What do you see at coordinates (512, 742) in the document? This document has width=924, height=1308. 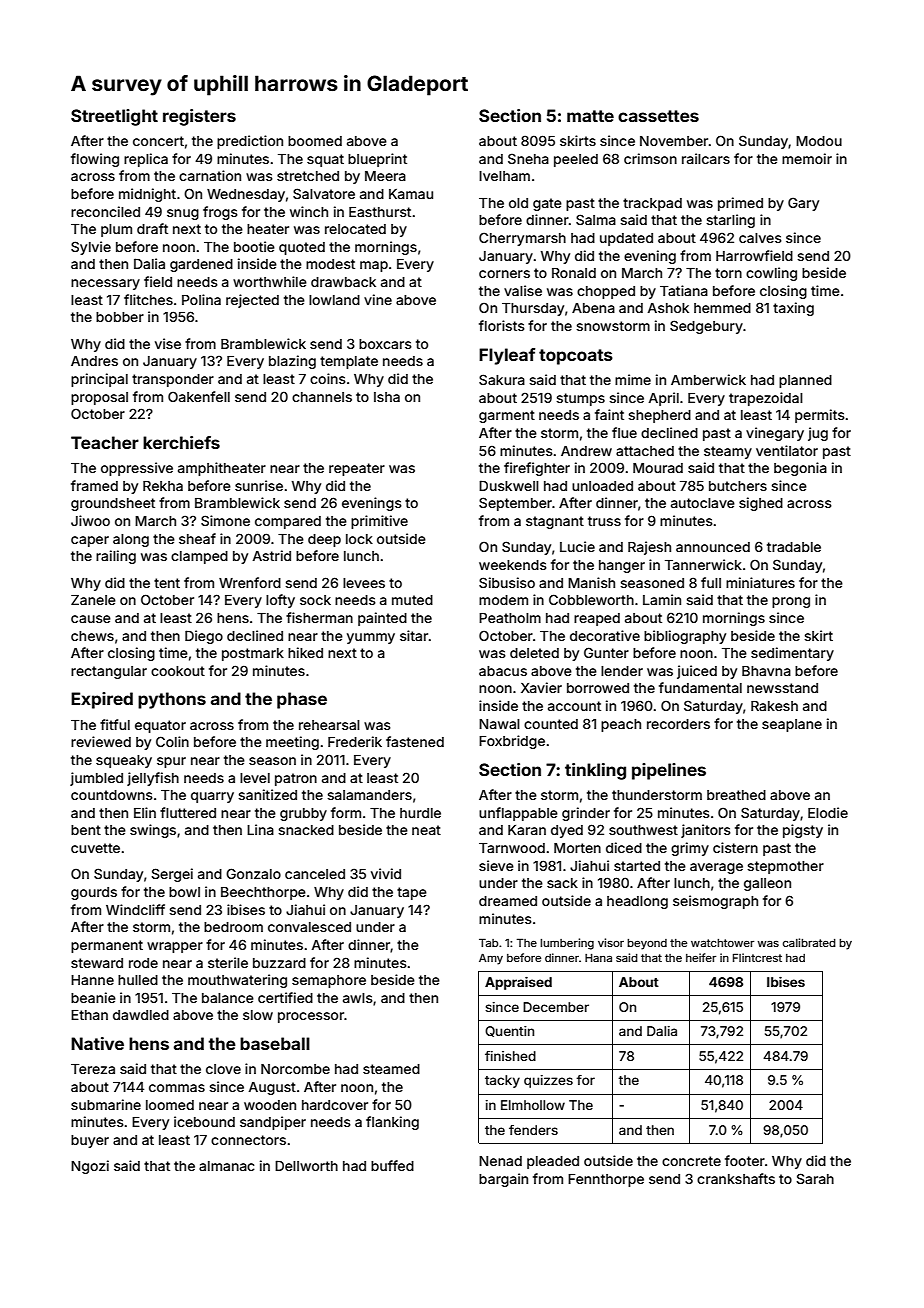 I see `Foxbridge` at bounding box center [512, 742].
